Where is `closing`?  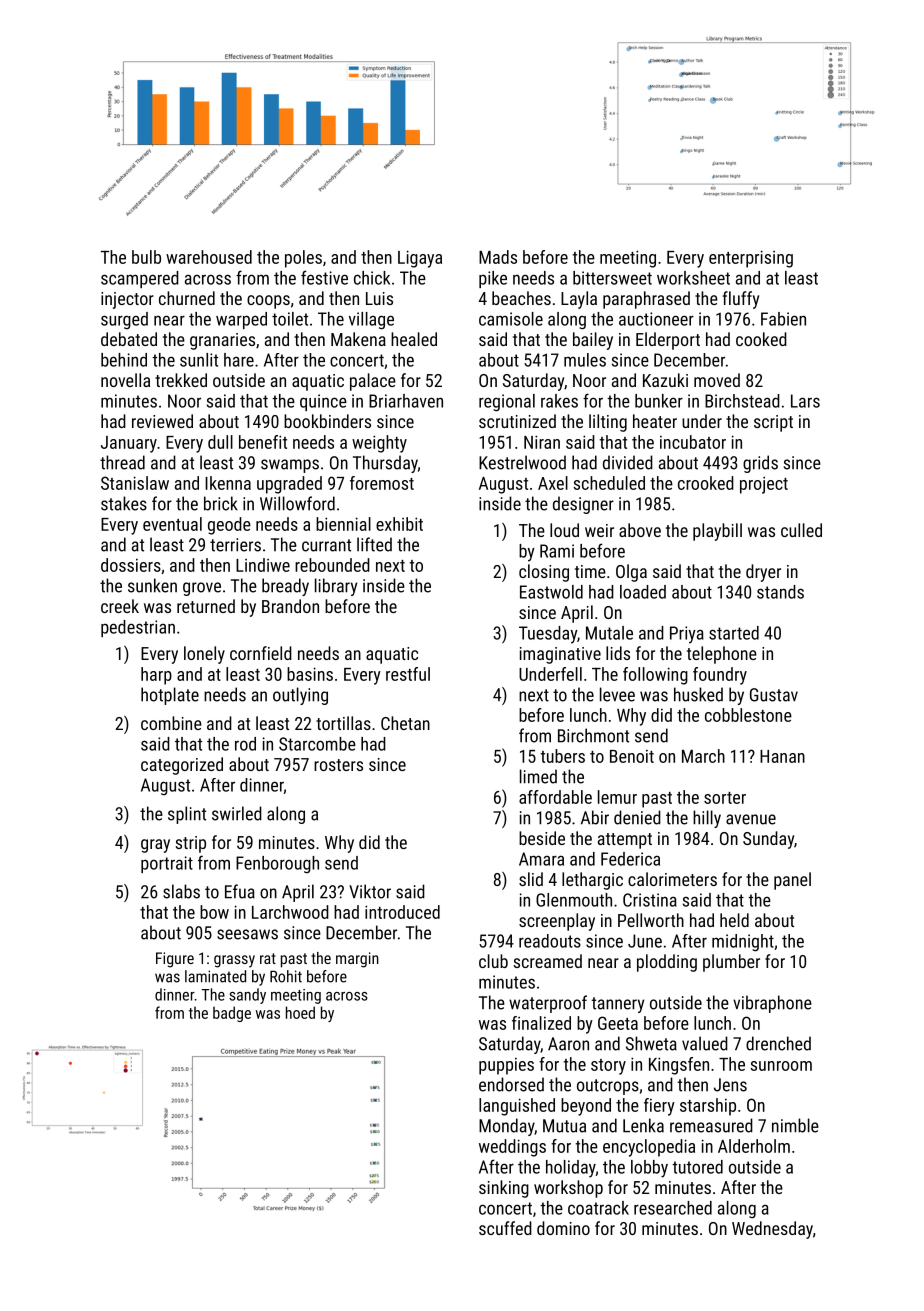
closing is located at coordinates (544, 573).
